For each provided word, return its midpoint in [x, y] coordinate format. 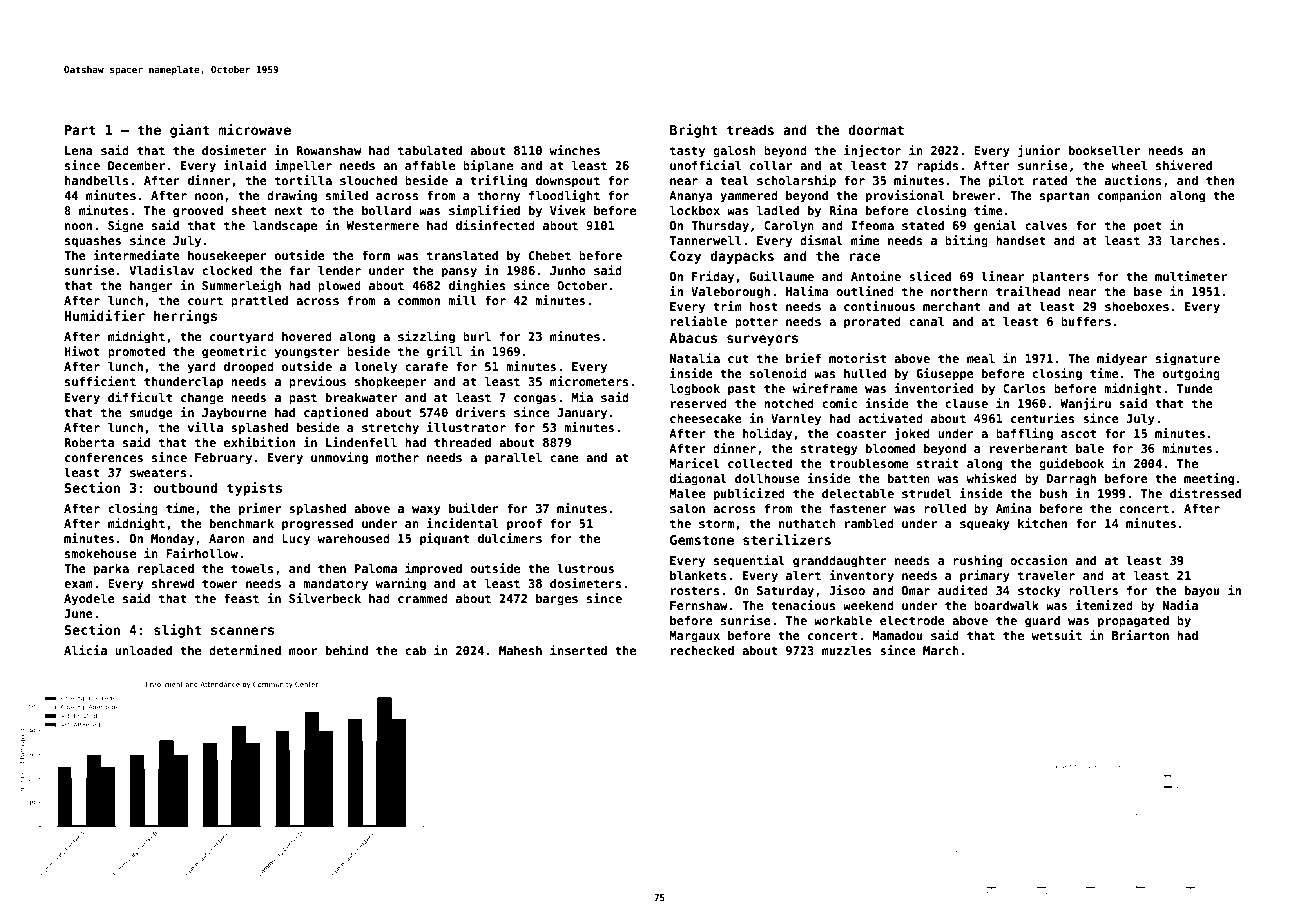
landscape [285, 227]
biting [966, 241]
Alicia [85, 650]
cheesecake [706, 418]
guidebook [1071, 464]
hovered [307, 336]
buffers [1086, 321]
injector [872, 151]
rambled [869, 523]
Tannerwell [705, 240]
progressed [317, 525]
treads [750, 129]
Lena [79, 150]
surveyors [762, 340]
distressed [1205, 493]
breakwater [361, 397]
